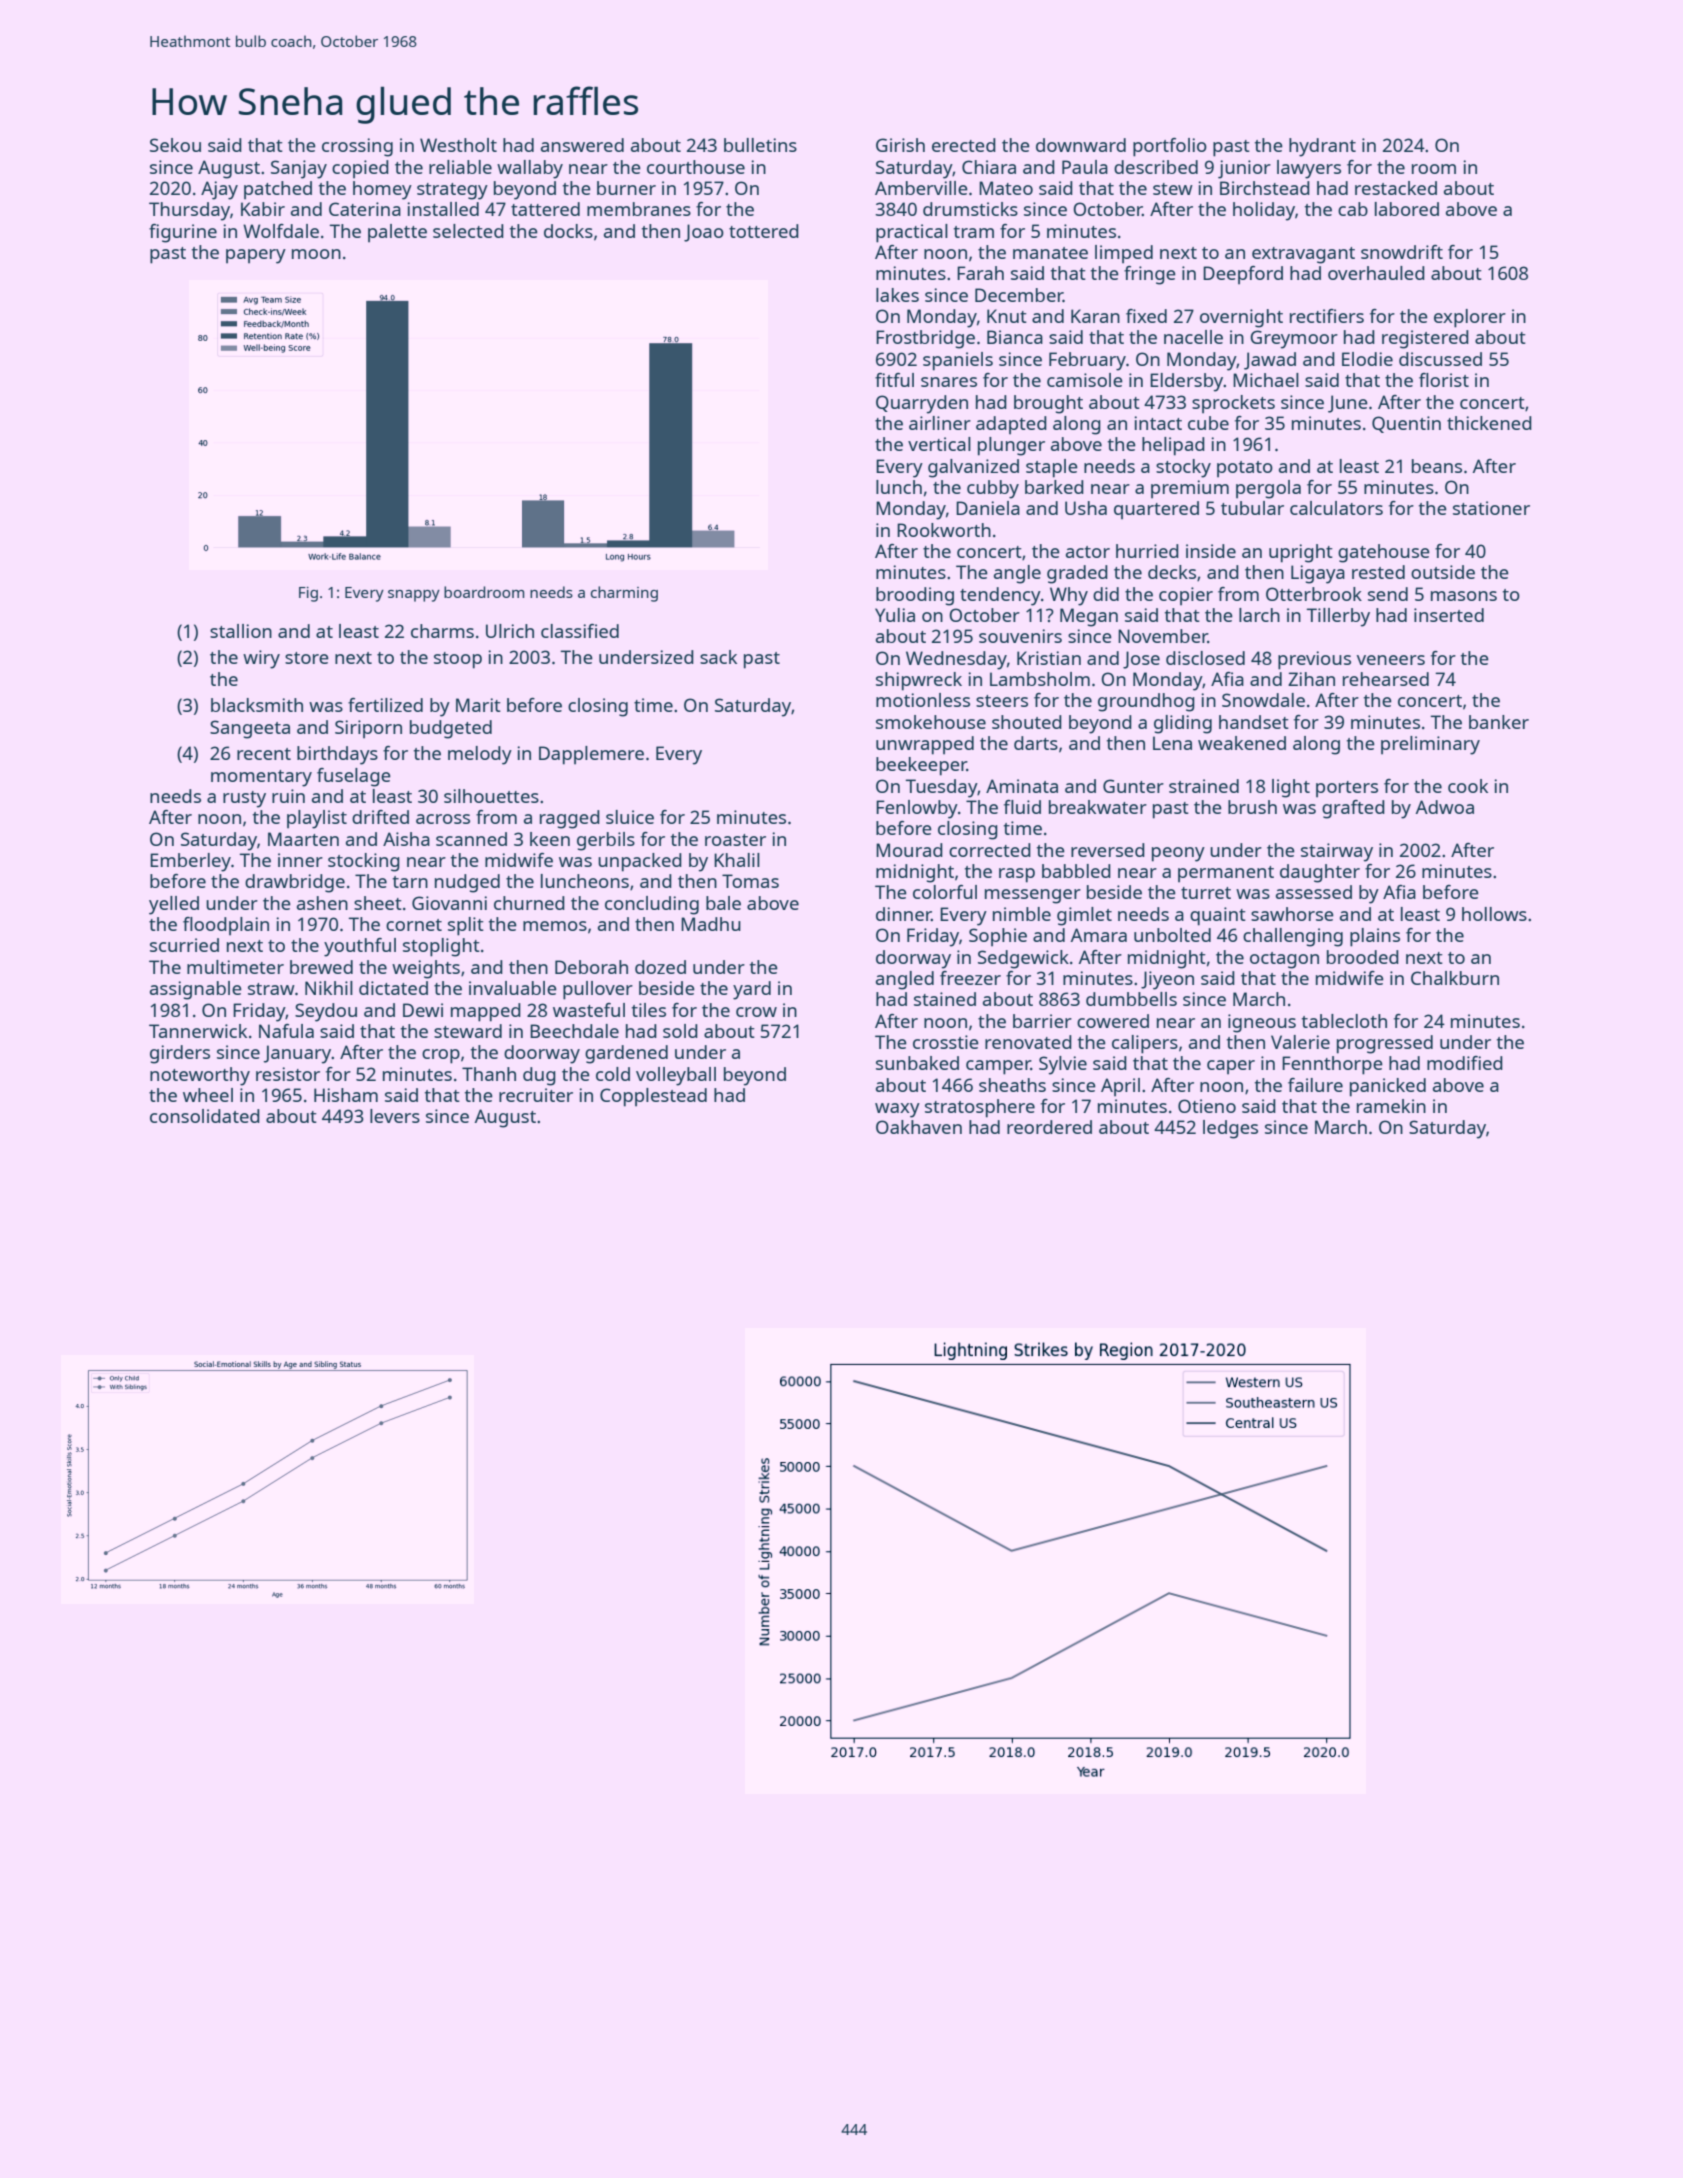 Image resolution: width=1683 pixels, height=2178 pixels. I want to click on levers, so click(395, 1116).
